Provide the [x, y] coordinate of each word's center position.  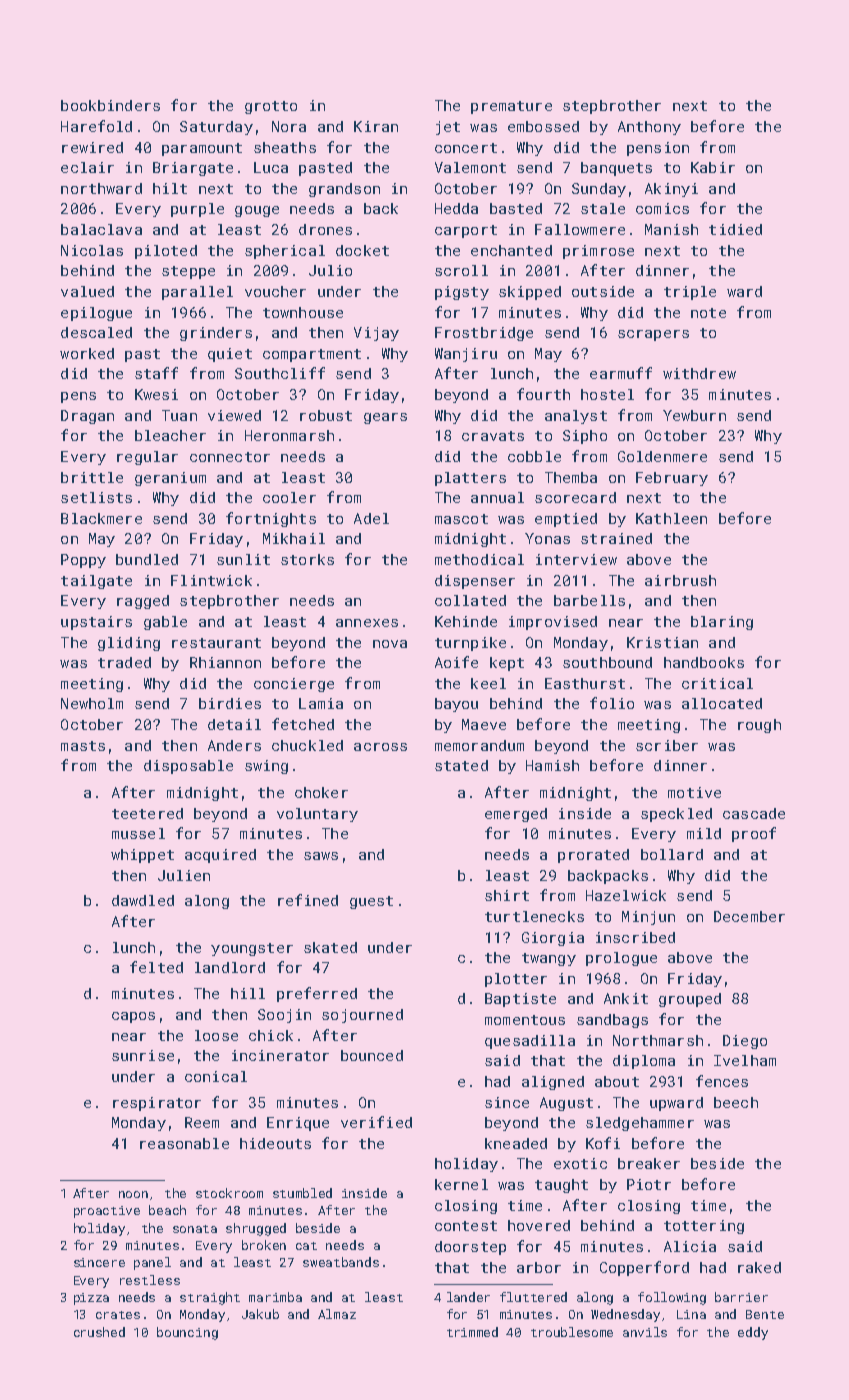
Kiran [376, 126]
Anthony [649, 128]
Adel [371, 518]
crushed [99, 1332]
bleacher [170, 435]
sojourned [362, 1016]
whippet [142, 856]
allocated [722, 703]
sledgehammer [640, 1124]
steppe [188, 272]
